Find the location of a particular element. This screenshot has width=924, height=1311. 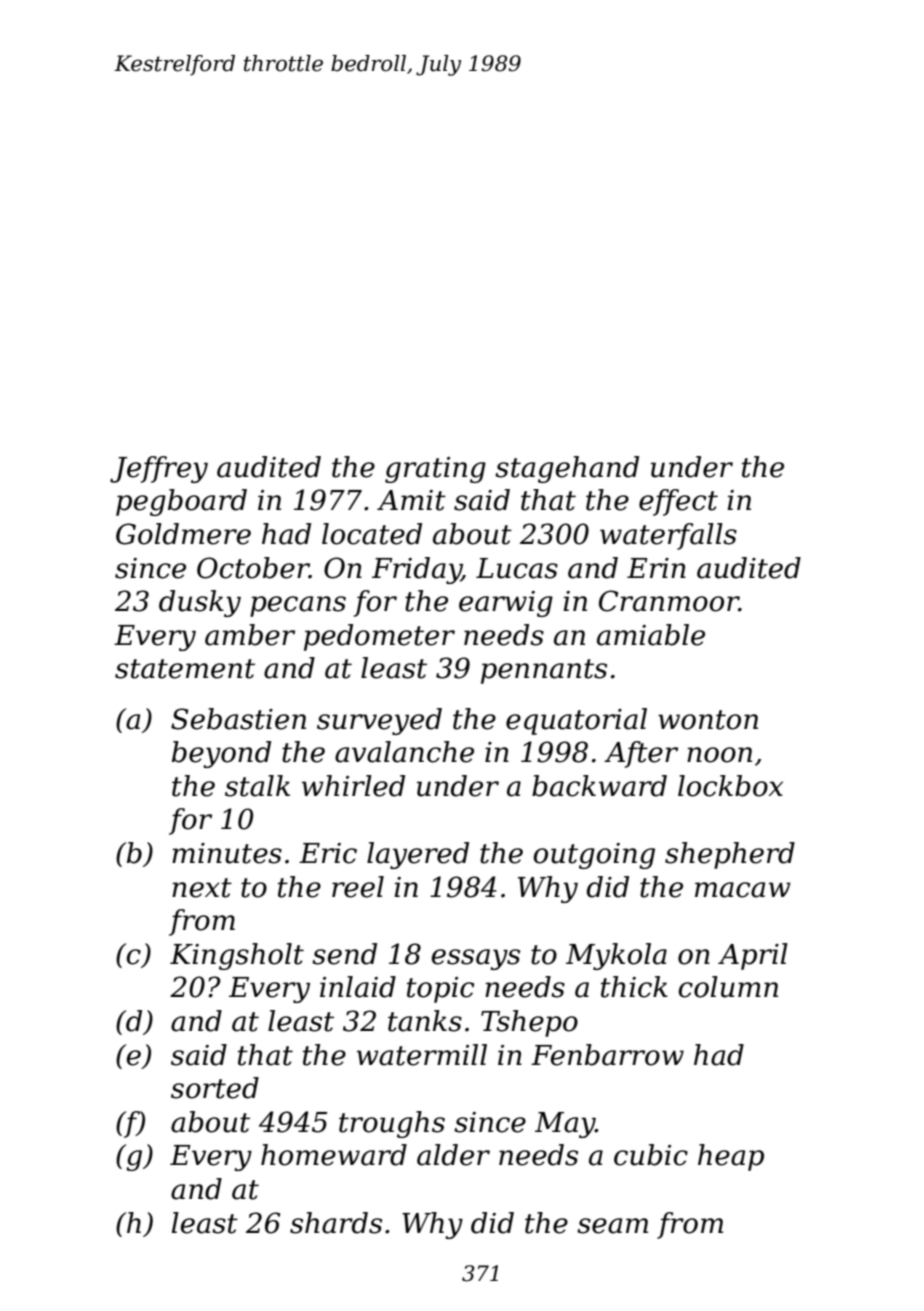

Kingsholt is located at coordinates (237, 956).
